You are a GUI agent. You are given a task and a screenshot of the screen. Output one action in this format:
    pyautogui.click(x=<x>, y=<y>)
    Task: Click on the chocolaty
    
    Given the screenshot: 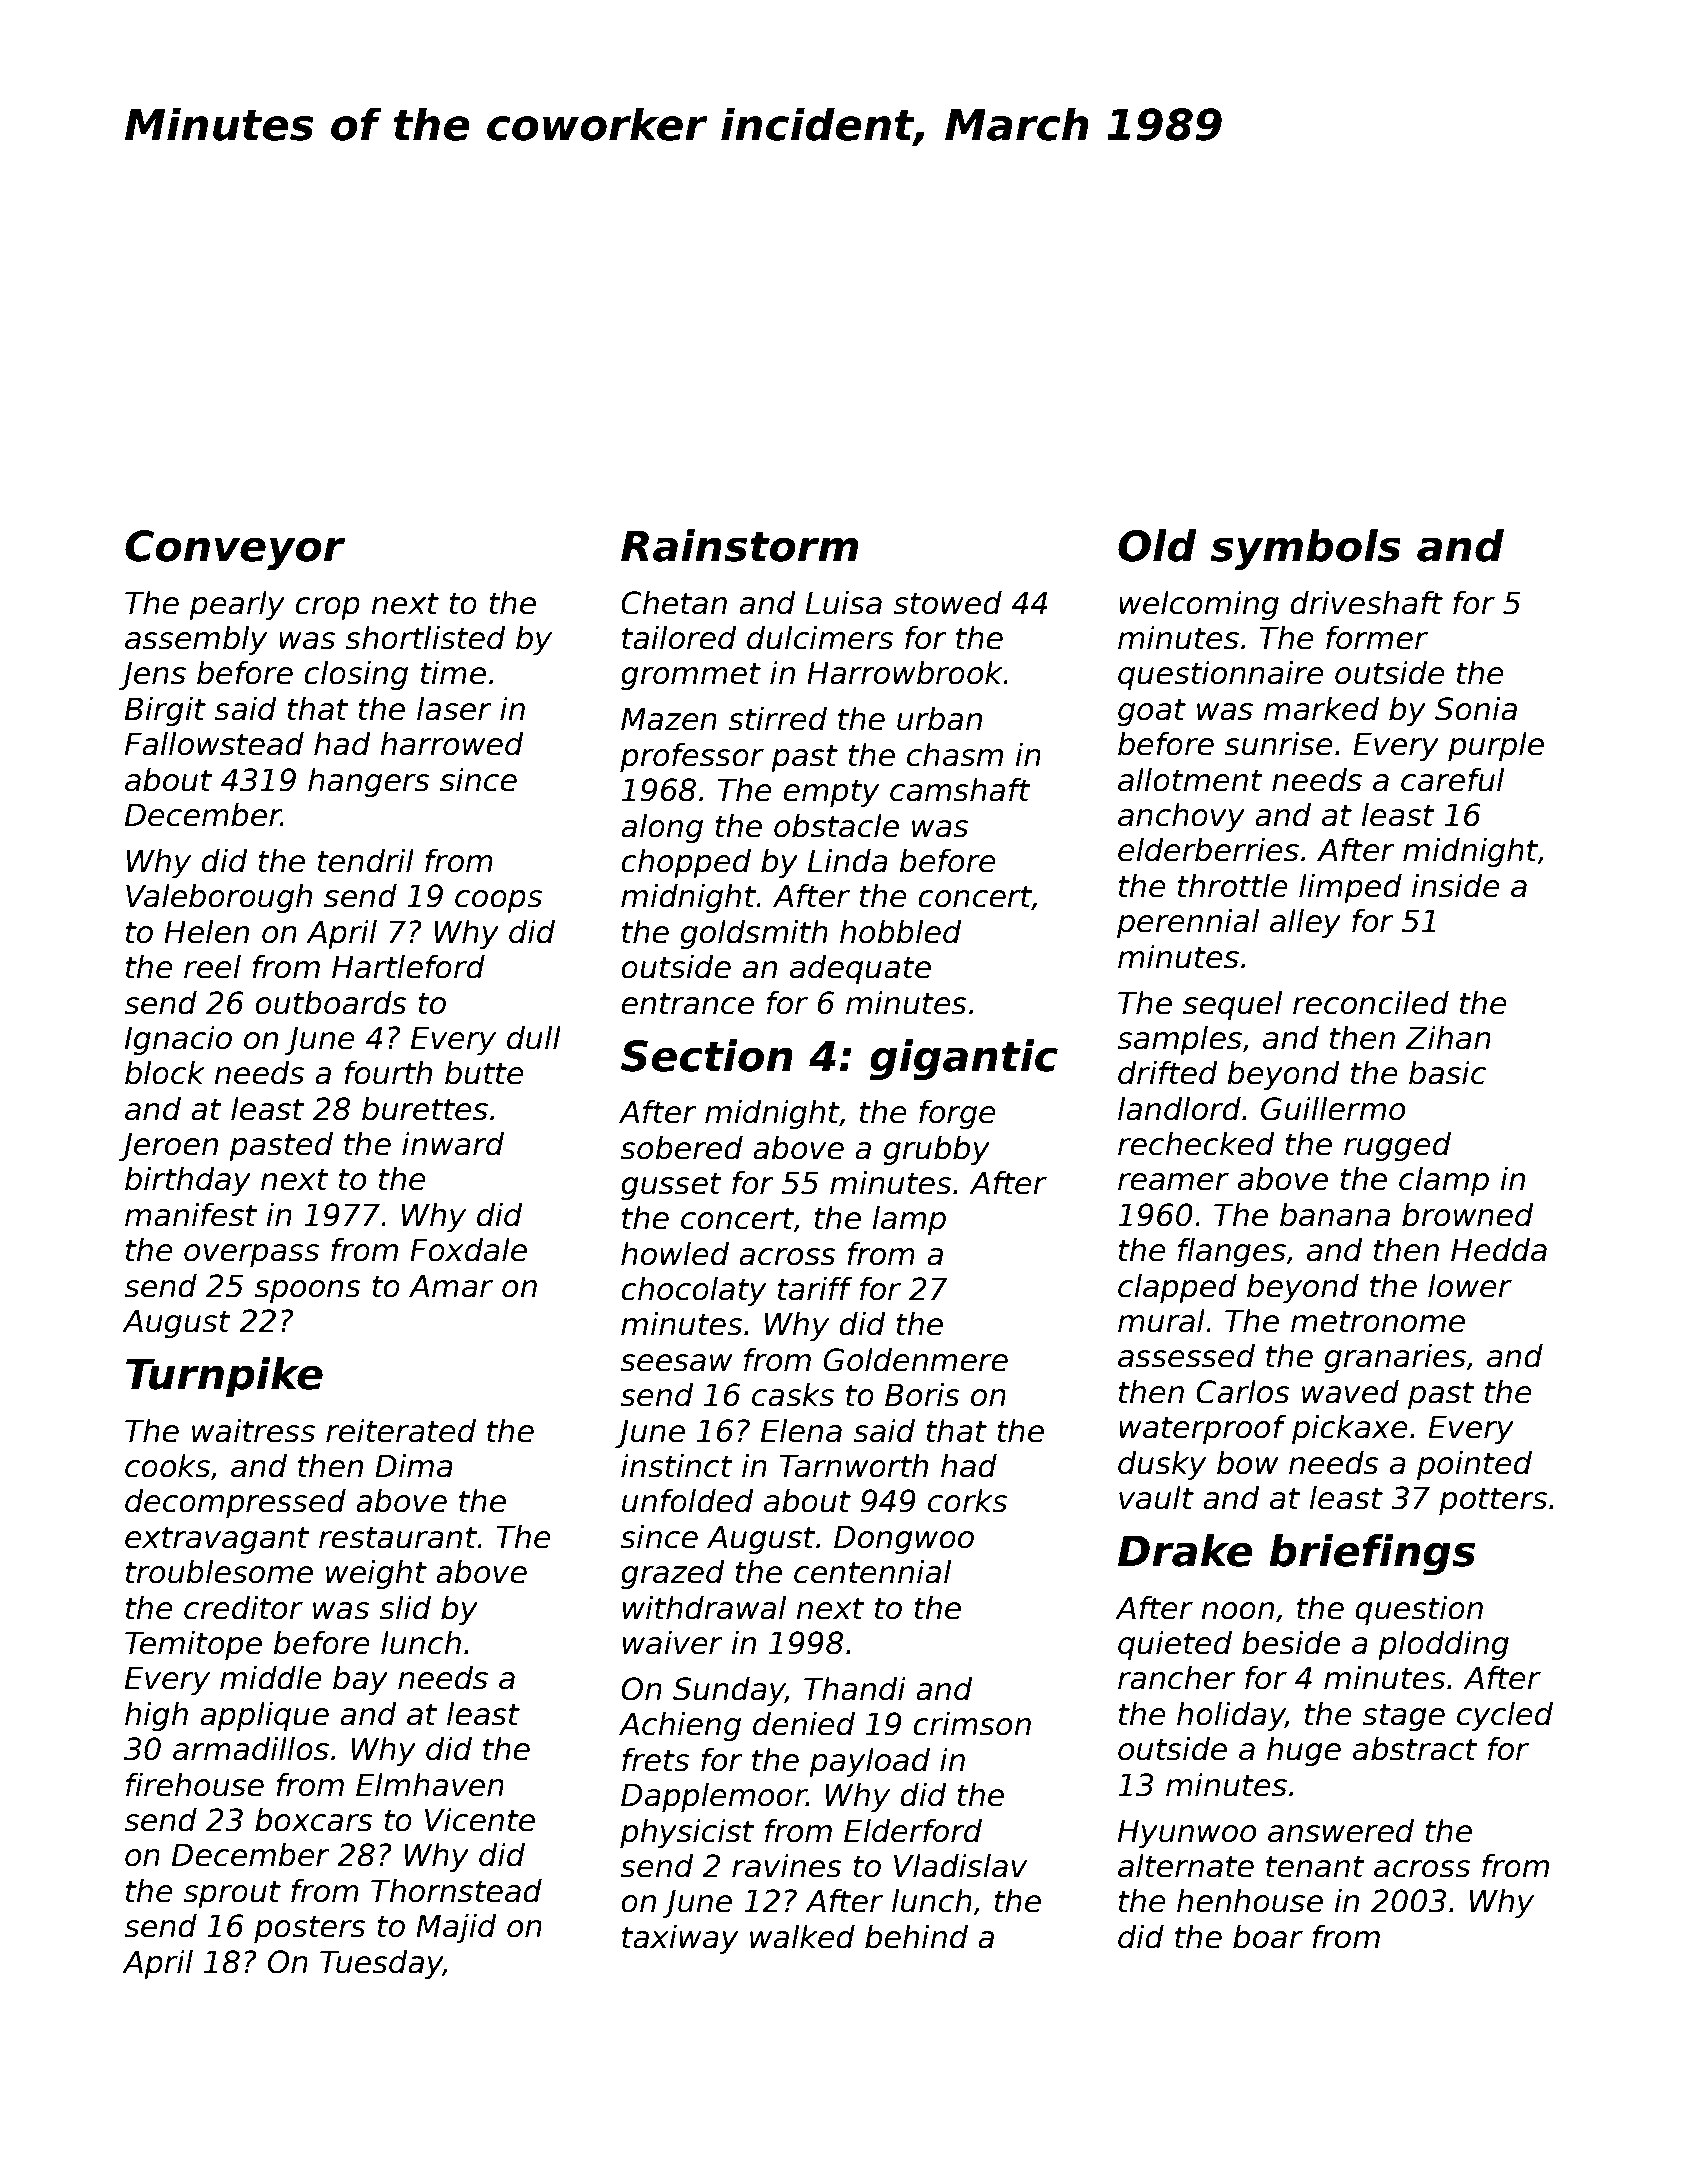 What is the action you would take?
    pyautogui.click(x=694, y=1291)
